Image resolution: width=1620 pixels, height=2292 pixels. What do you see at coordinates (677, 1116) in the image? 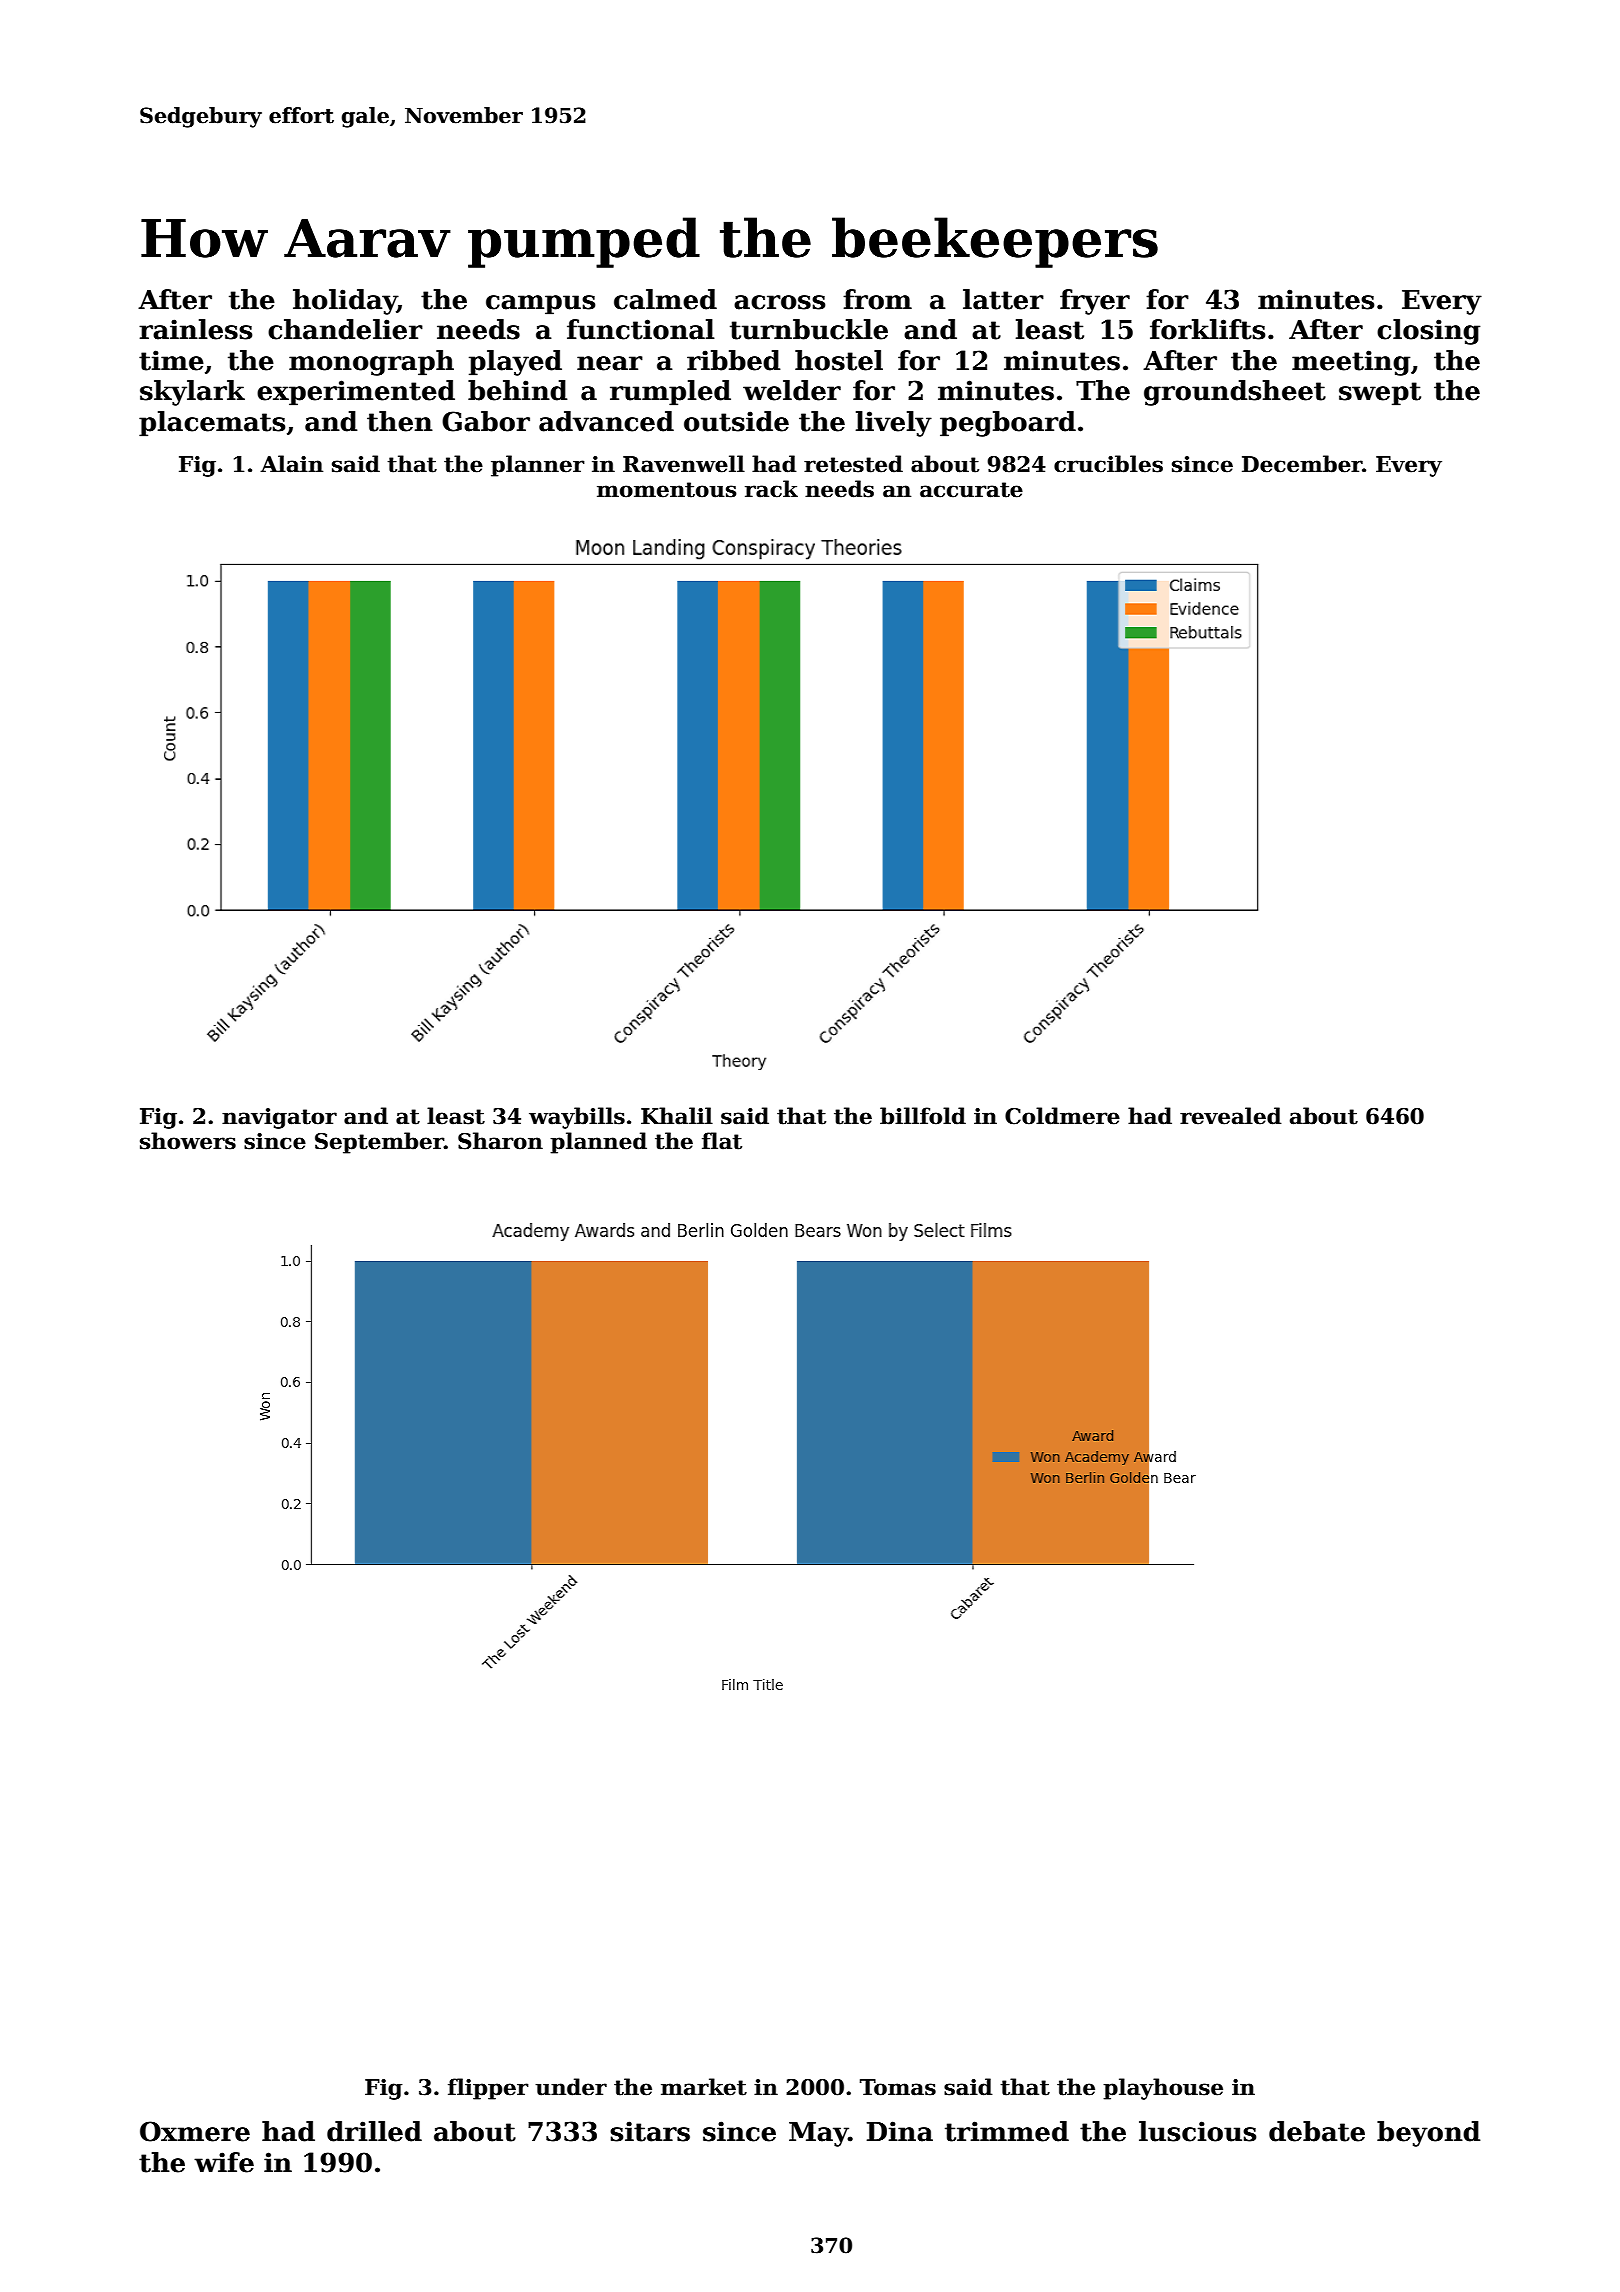
I see `Khalil` at bounding box center [677, 1116].
